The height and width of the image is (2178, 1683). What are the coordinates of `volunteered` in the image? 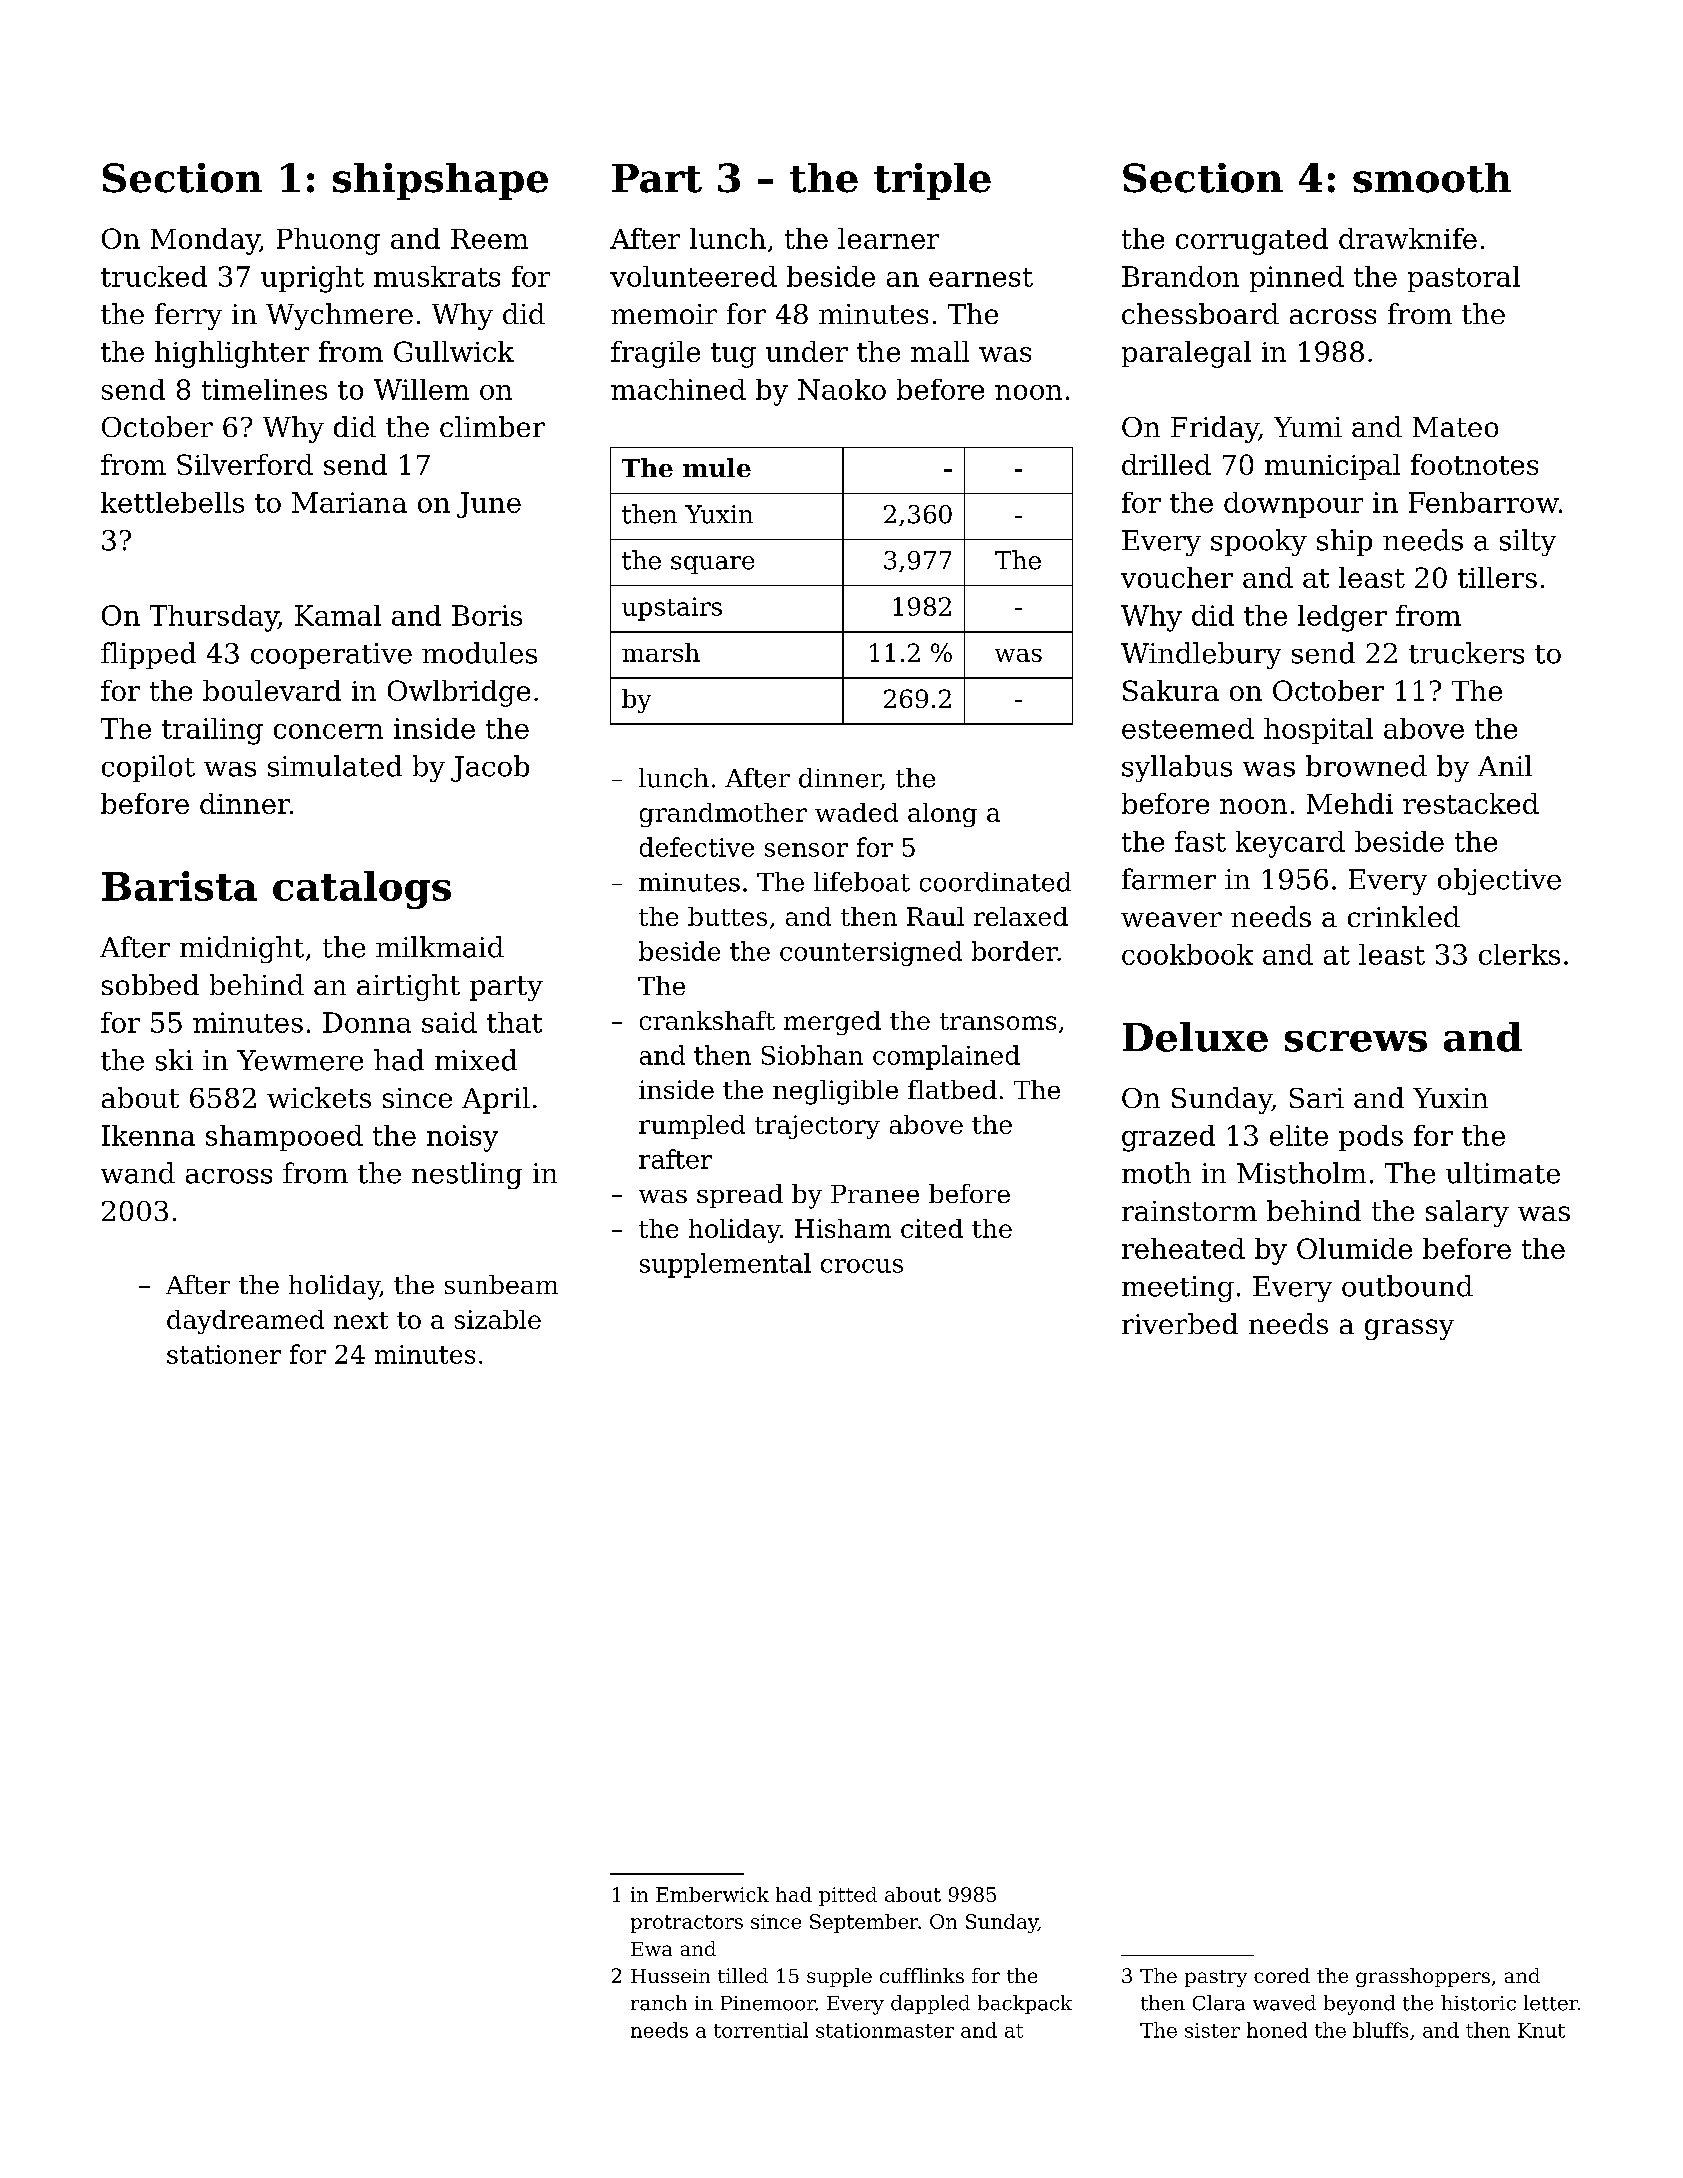 It's located at (693, 276).
